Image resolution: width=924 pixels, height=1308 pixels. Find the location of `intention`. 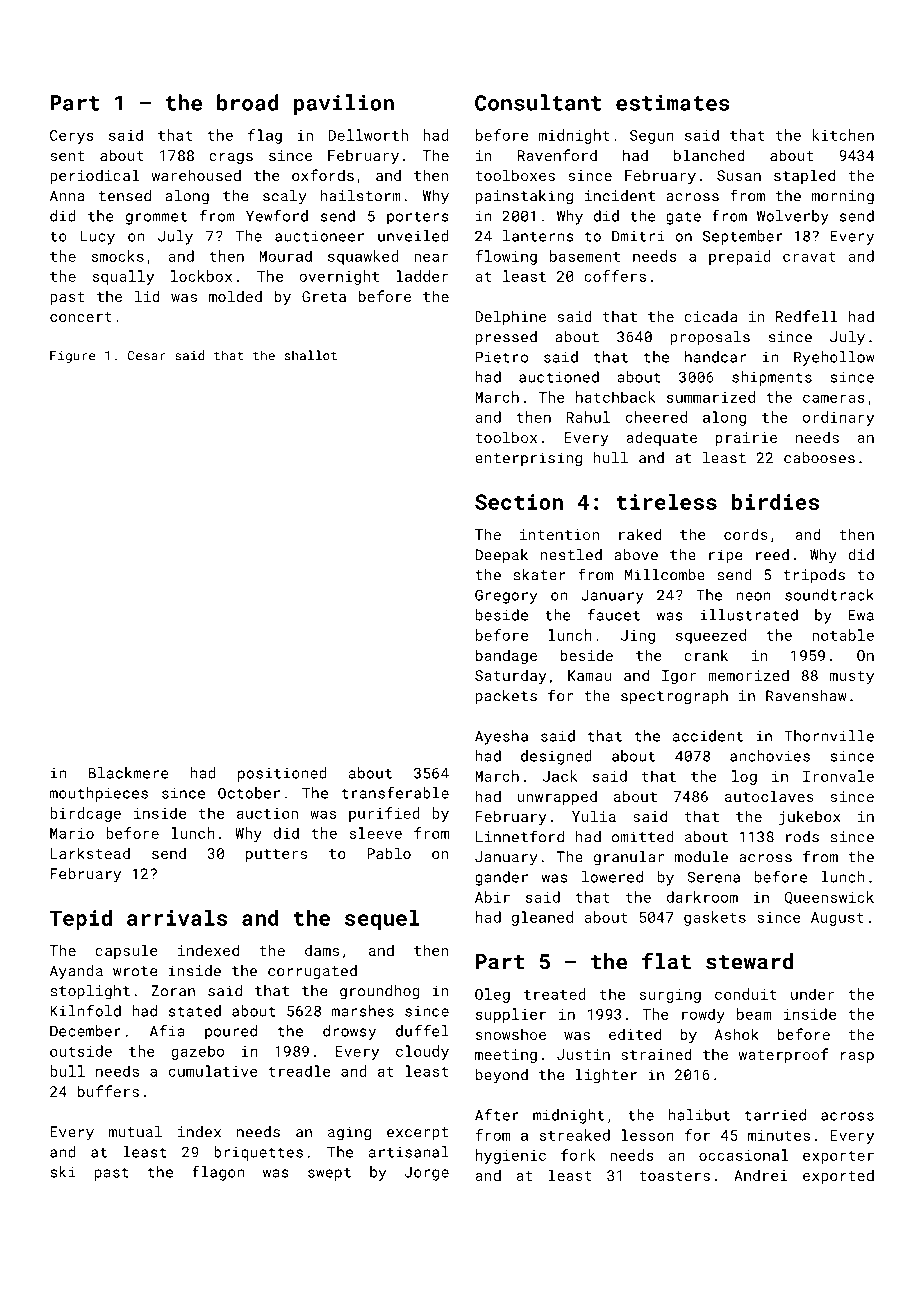

intention is located at coordinates (559, 534).
